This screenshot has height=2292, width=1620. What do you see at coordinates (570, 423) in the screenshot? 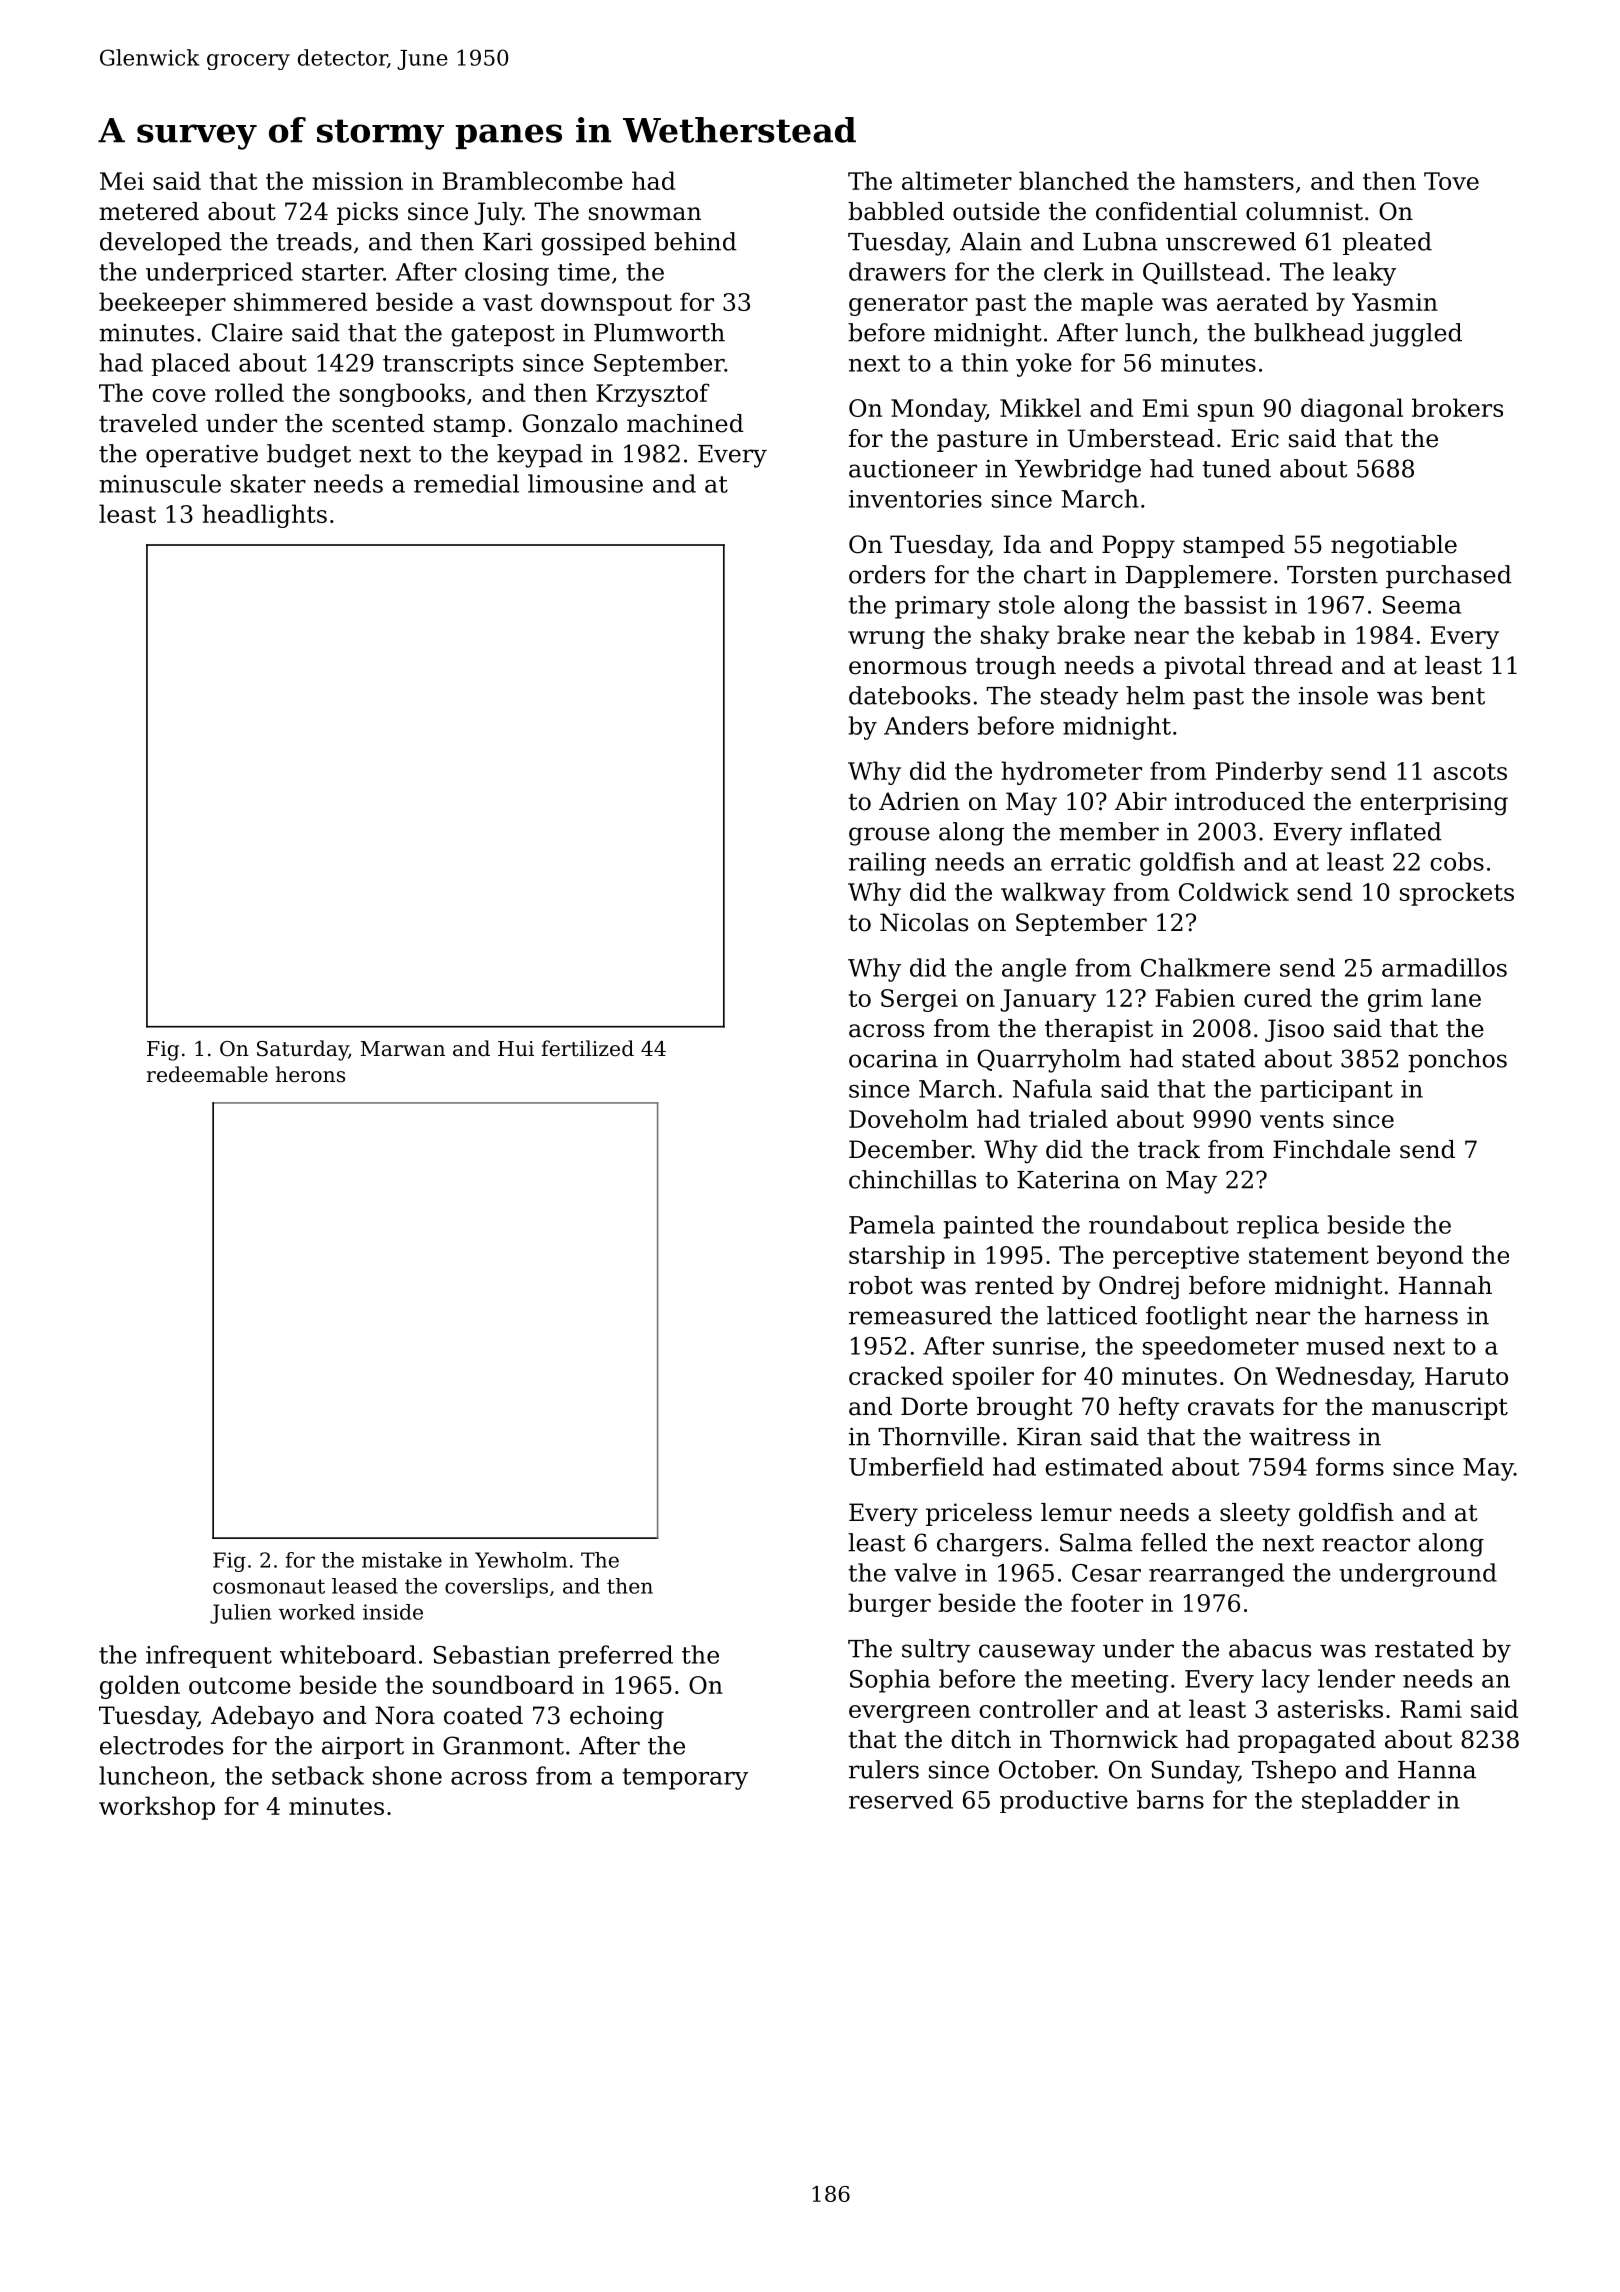
I see `Gonzalo` at bounding box center [570, 423].
